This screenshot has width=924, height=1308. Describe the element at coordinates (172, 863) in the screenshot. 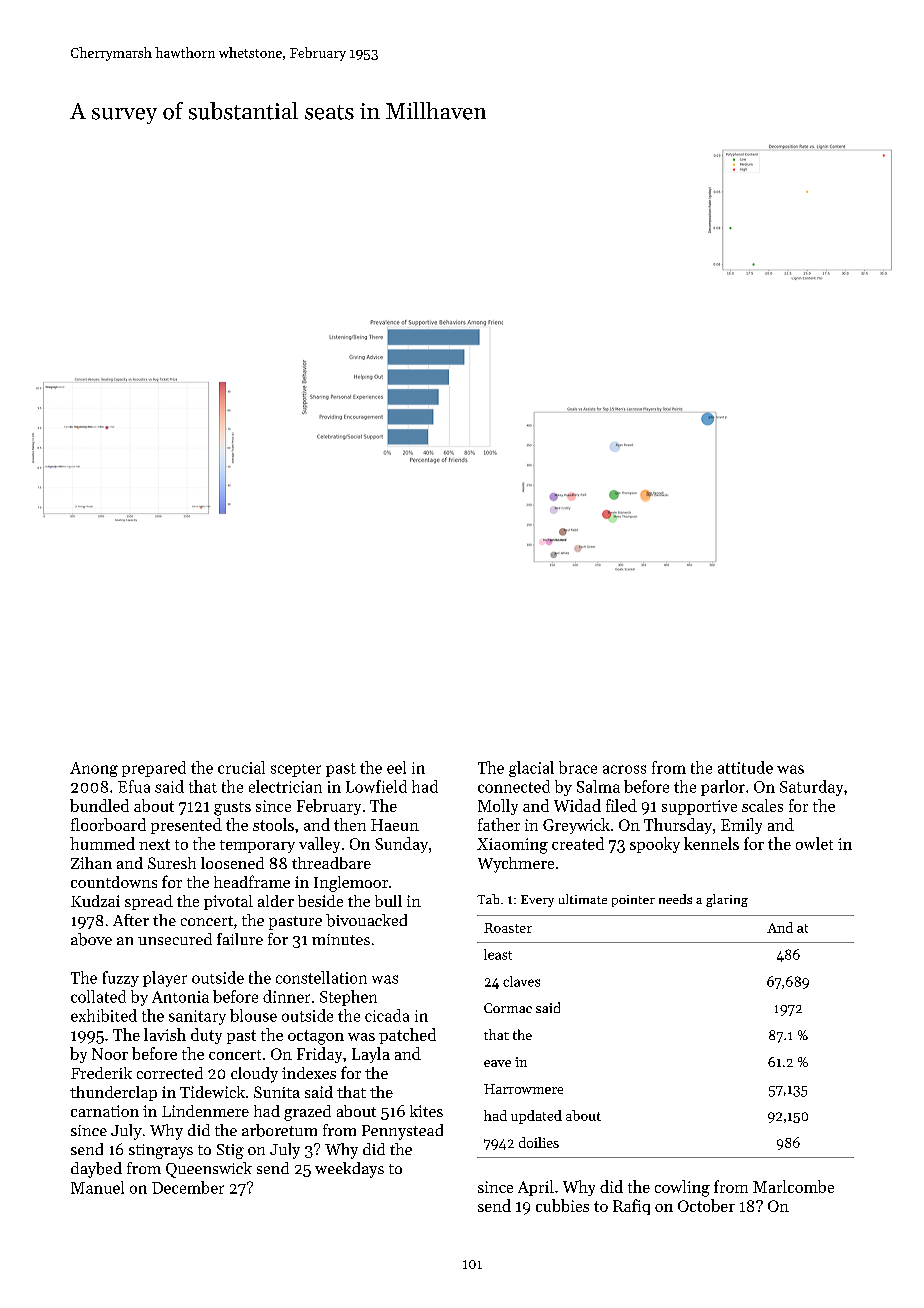

I see `Suresh` at that location.
